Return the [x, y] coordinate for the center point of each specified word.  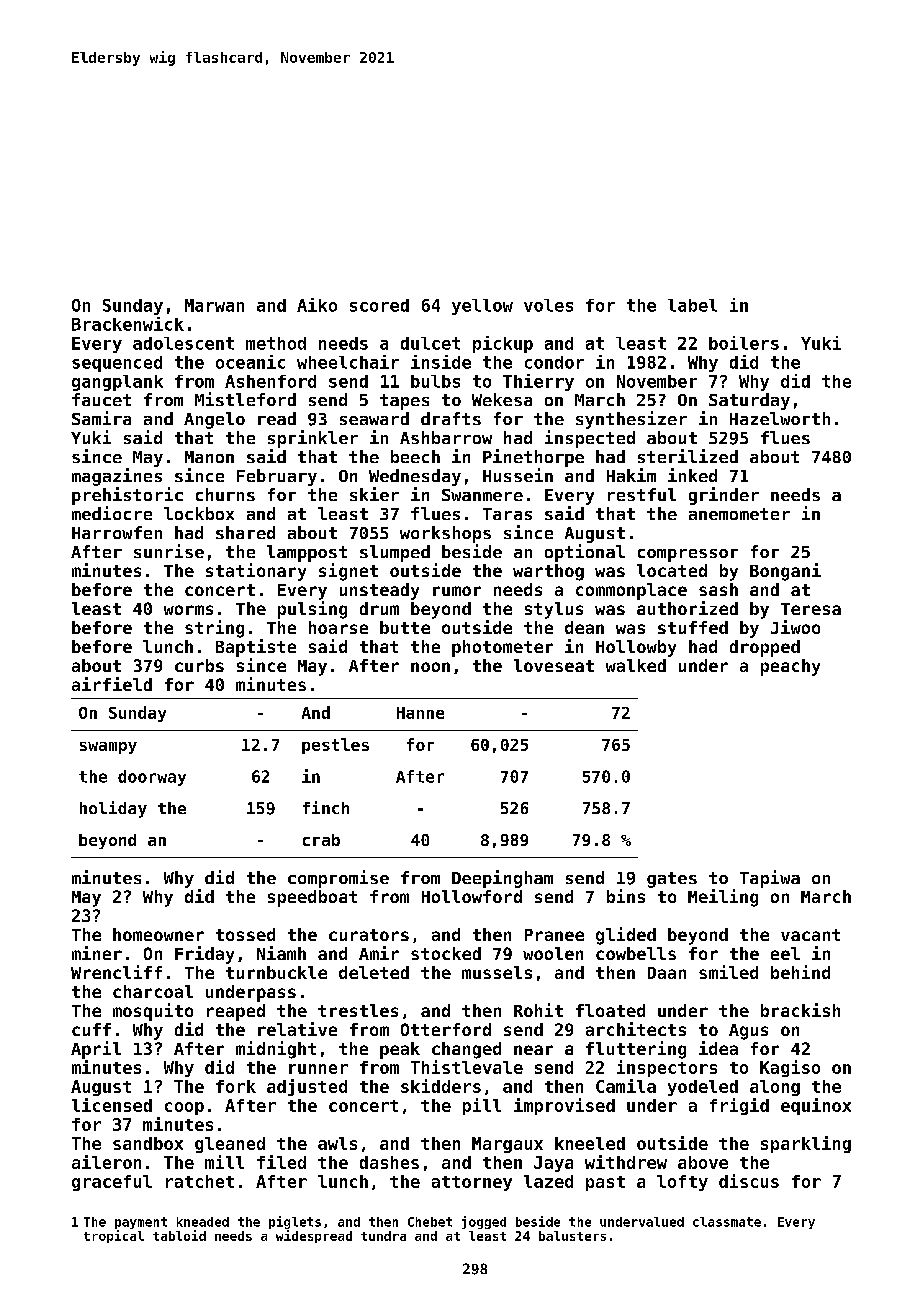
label [692, 305]
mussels [497, 972]
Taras [507, 514]
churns [225, 494]
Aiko [317, 305]
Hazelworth [780, 418]
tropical [114, 1236]
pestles [335, 746]
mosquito [153, 1012]
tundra [383, 1236]
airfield [112, 684]
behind [800, 972]
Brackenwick [128, 324]
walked [636, 665]
